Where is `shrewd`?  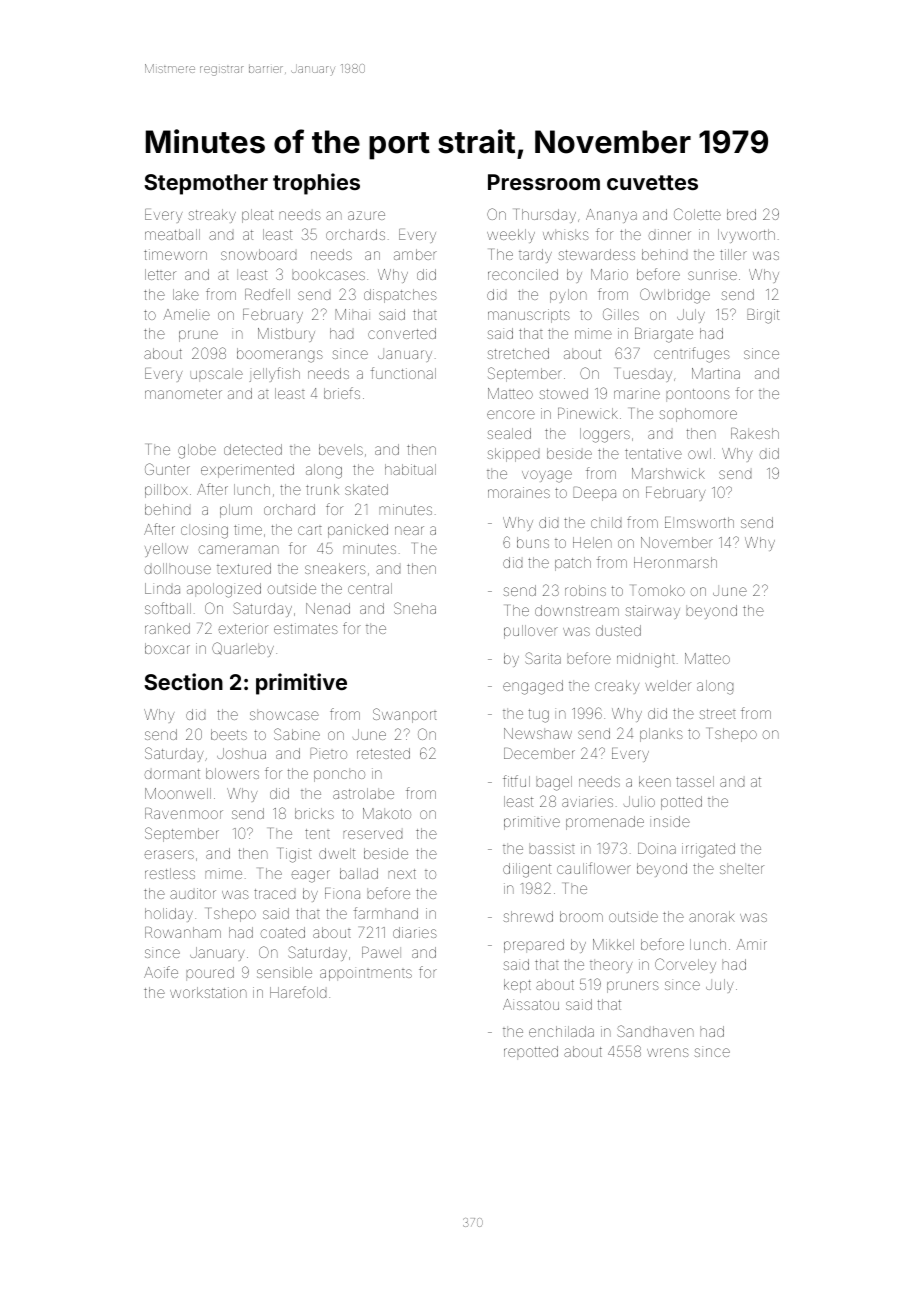 shrewd is located at coordinates (528, 916).
